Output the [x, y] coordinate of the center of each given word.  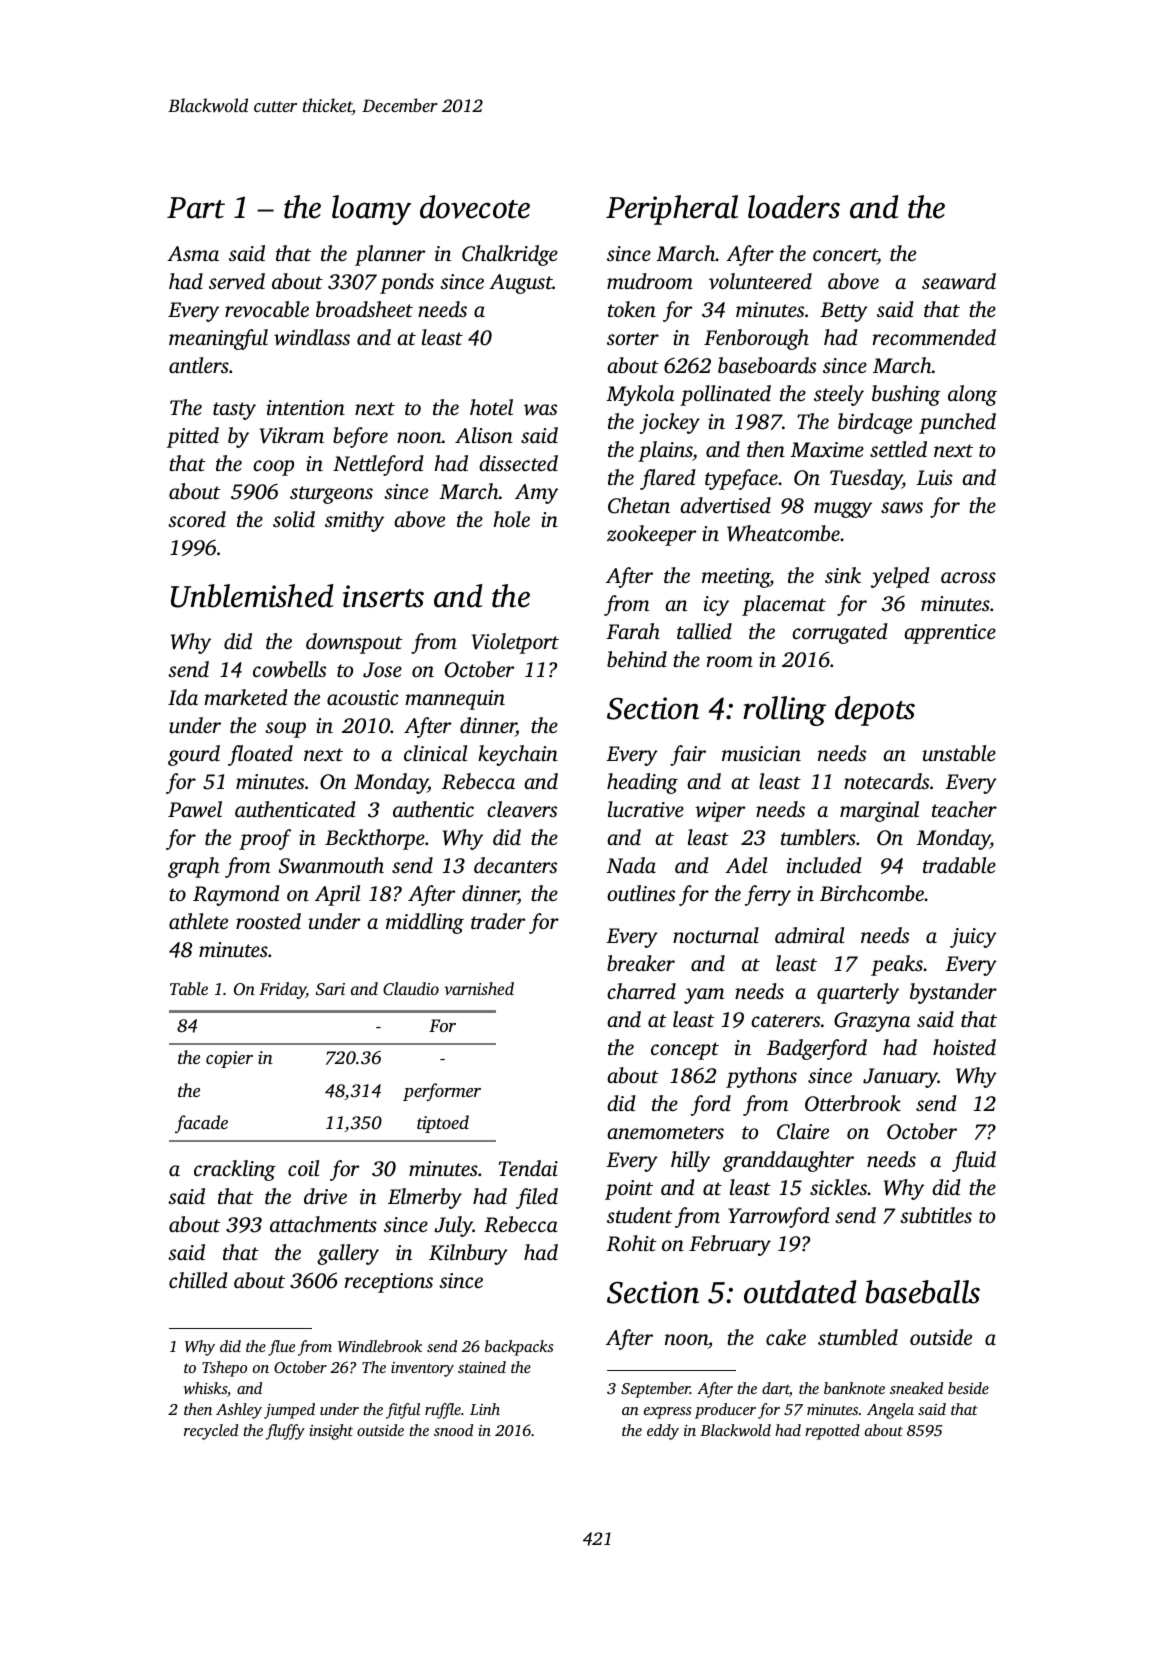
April [337, 895]
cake [786, 1337]
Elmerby [425, 1198]
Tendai [528, 1168]
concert [845, 254]
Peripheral [672, 210]
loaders [794, 207]
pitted [193, 437]
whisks [205, 1388]
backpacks [519, 1348]
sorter [633, 338]
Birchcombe [872, 893]
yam [704, 996]
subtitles [936, 1215]
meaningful [218, 339]
